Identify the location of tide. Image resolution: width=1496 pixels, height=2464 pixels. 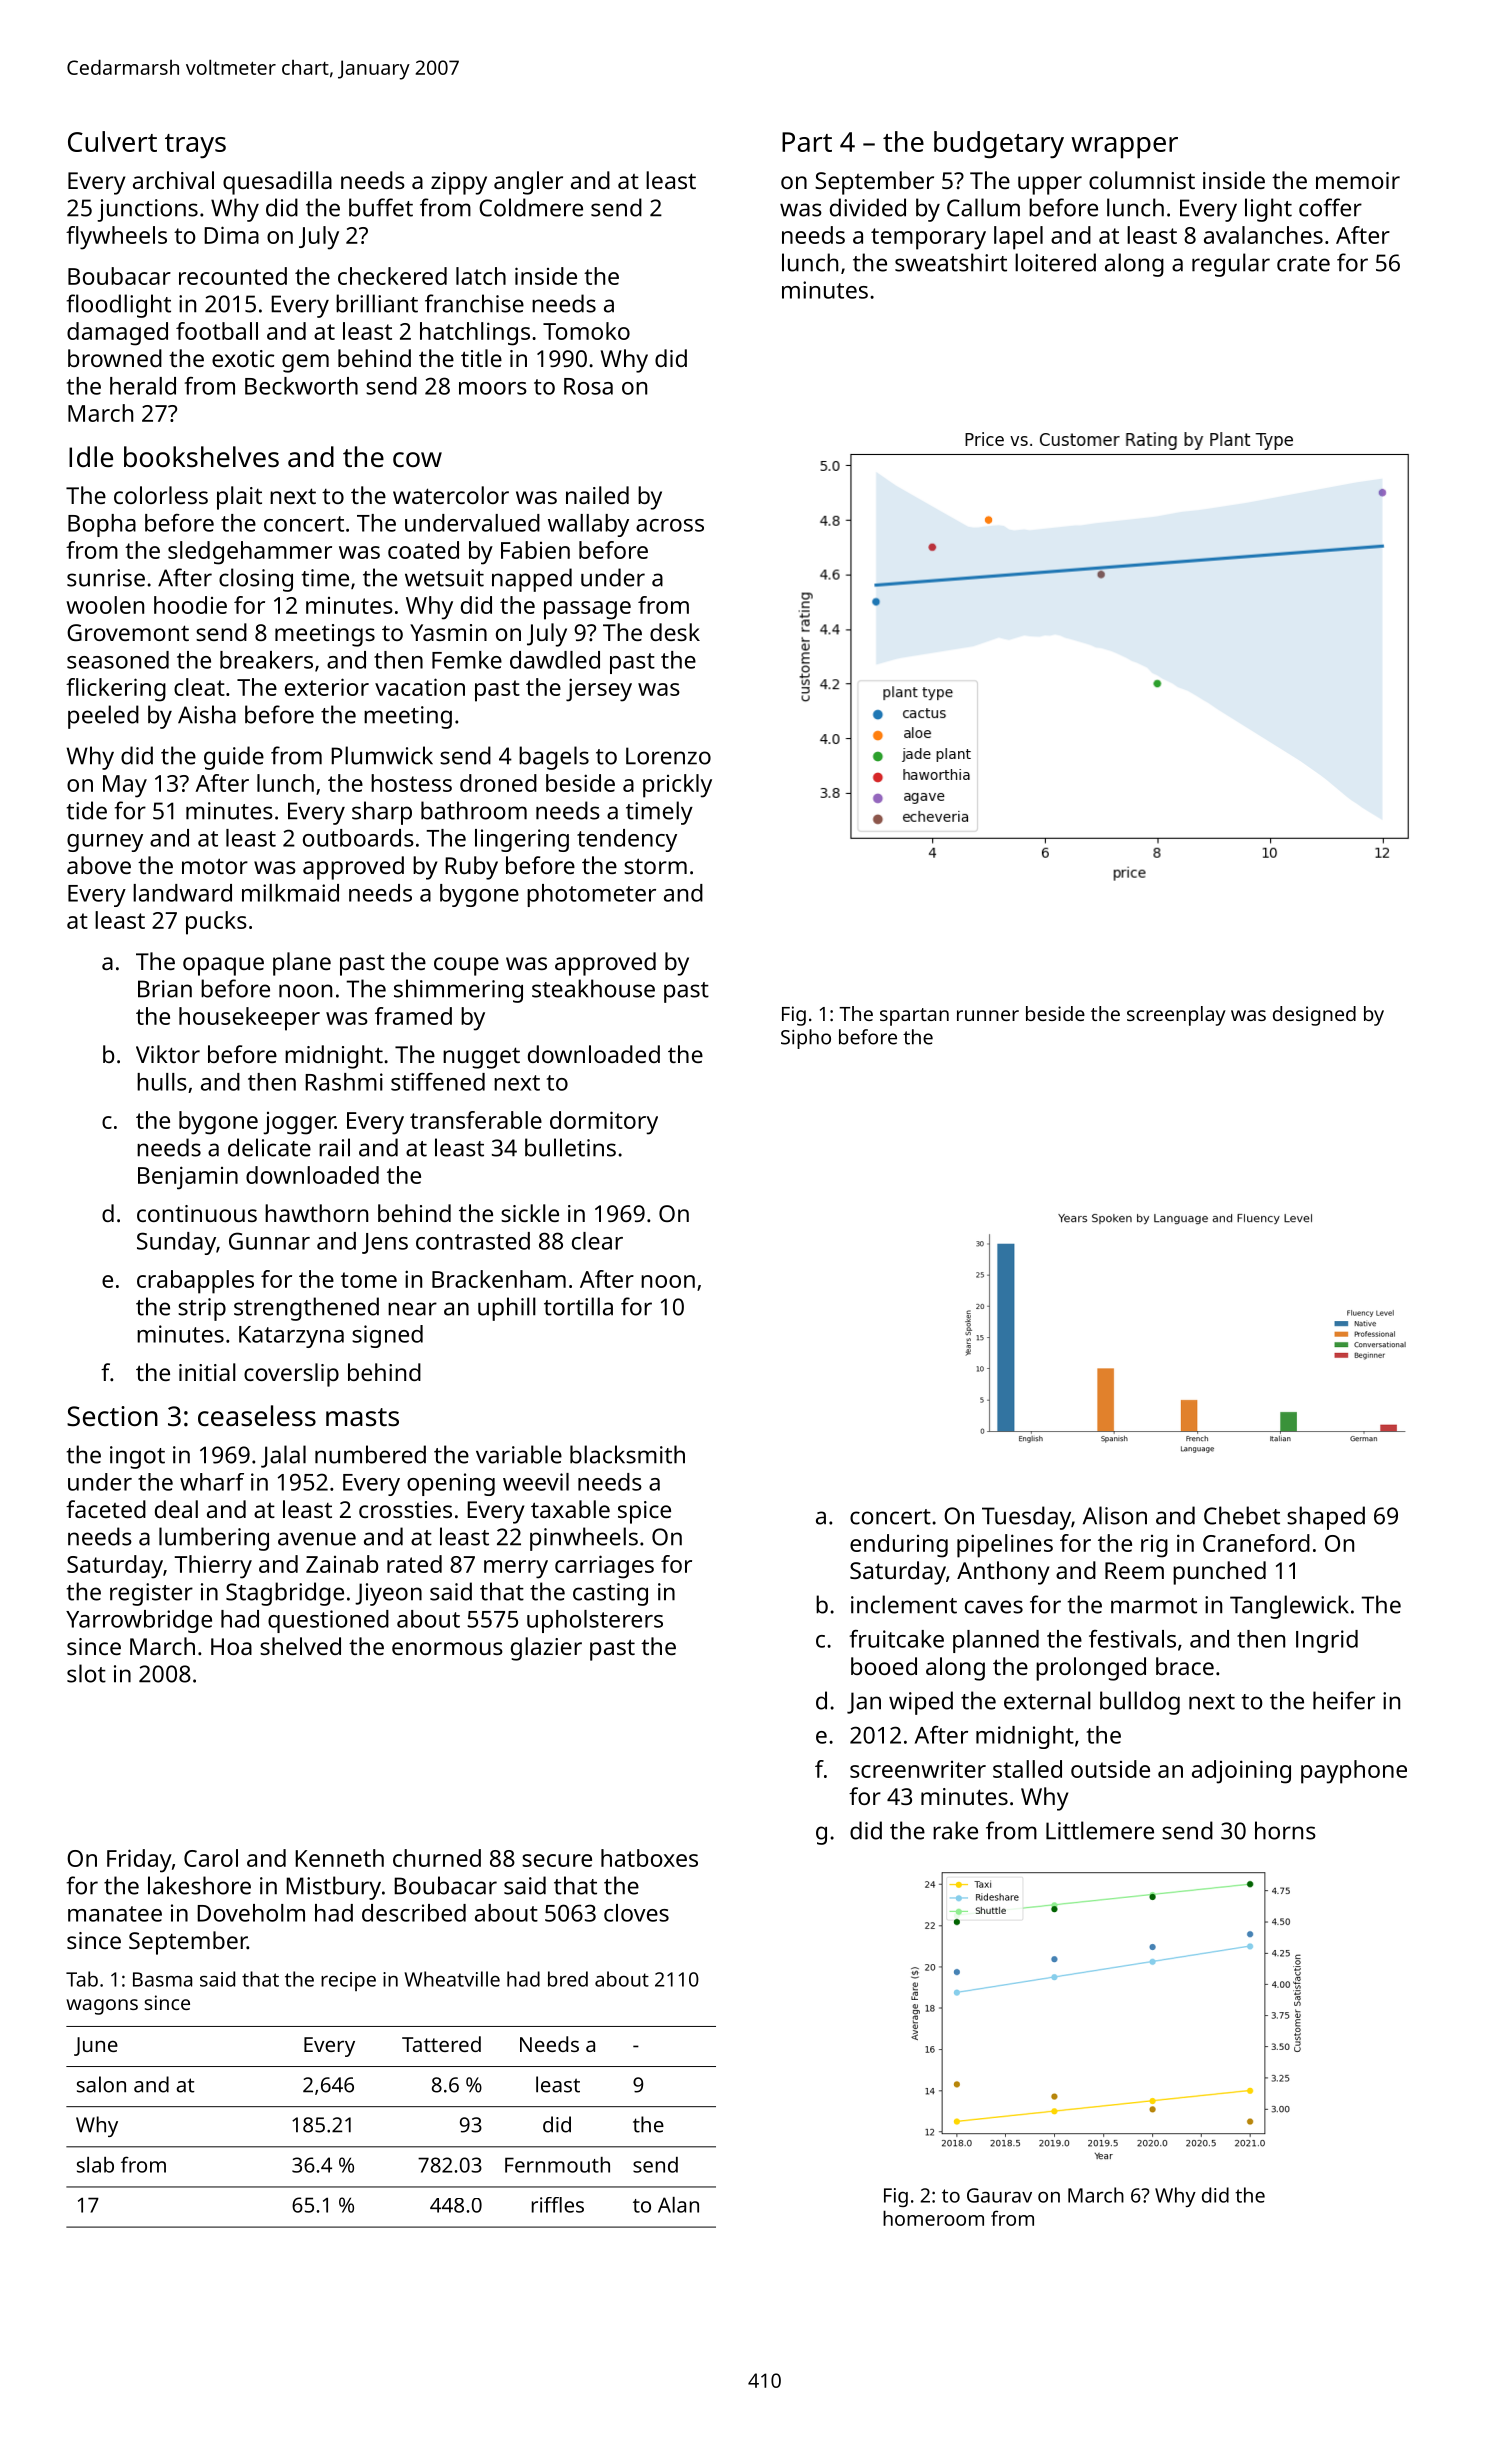
(86, 810).
